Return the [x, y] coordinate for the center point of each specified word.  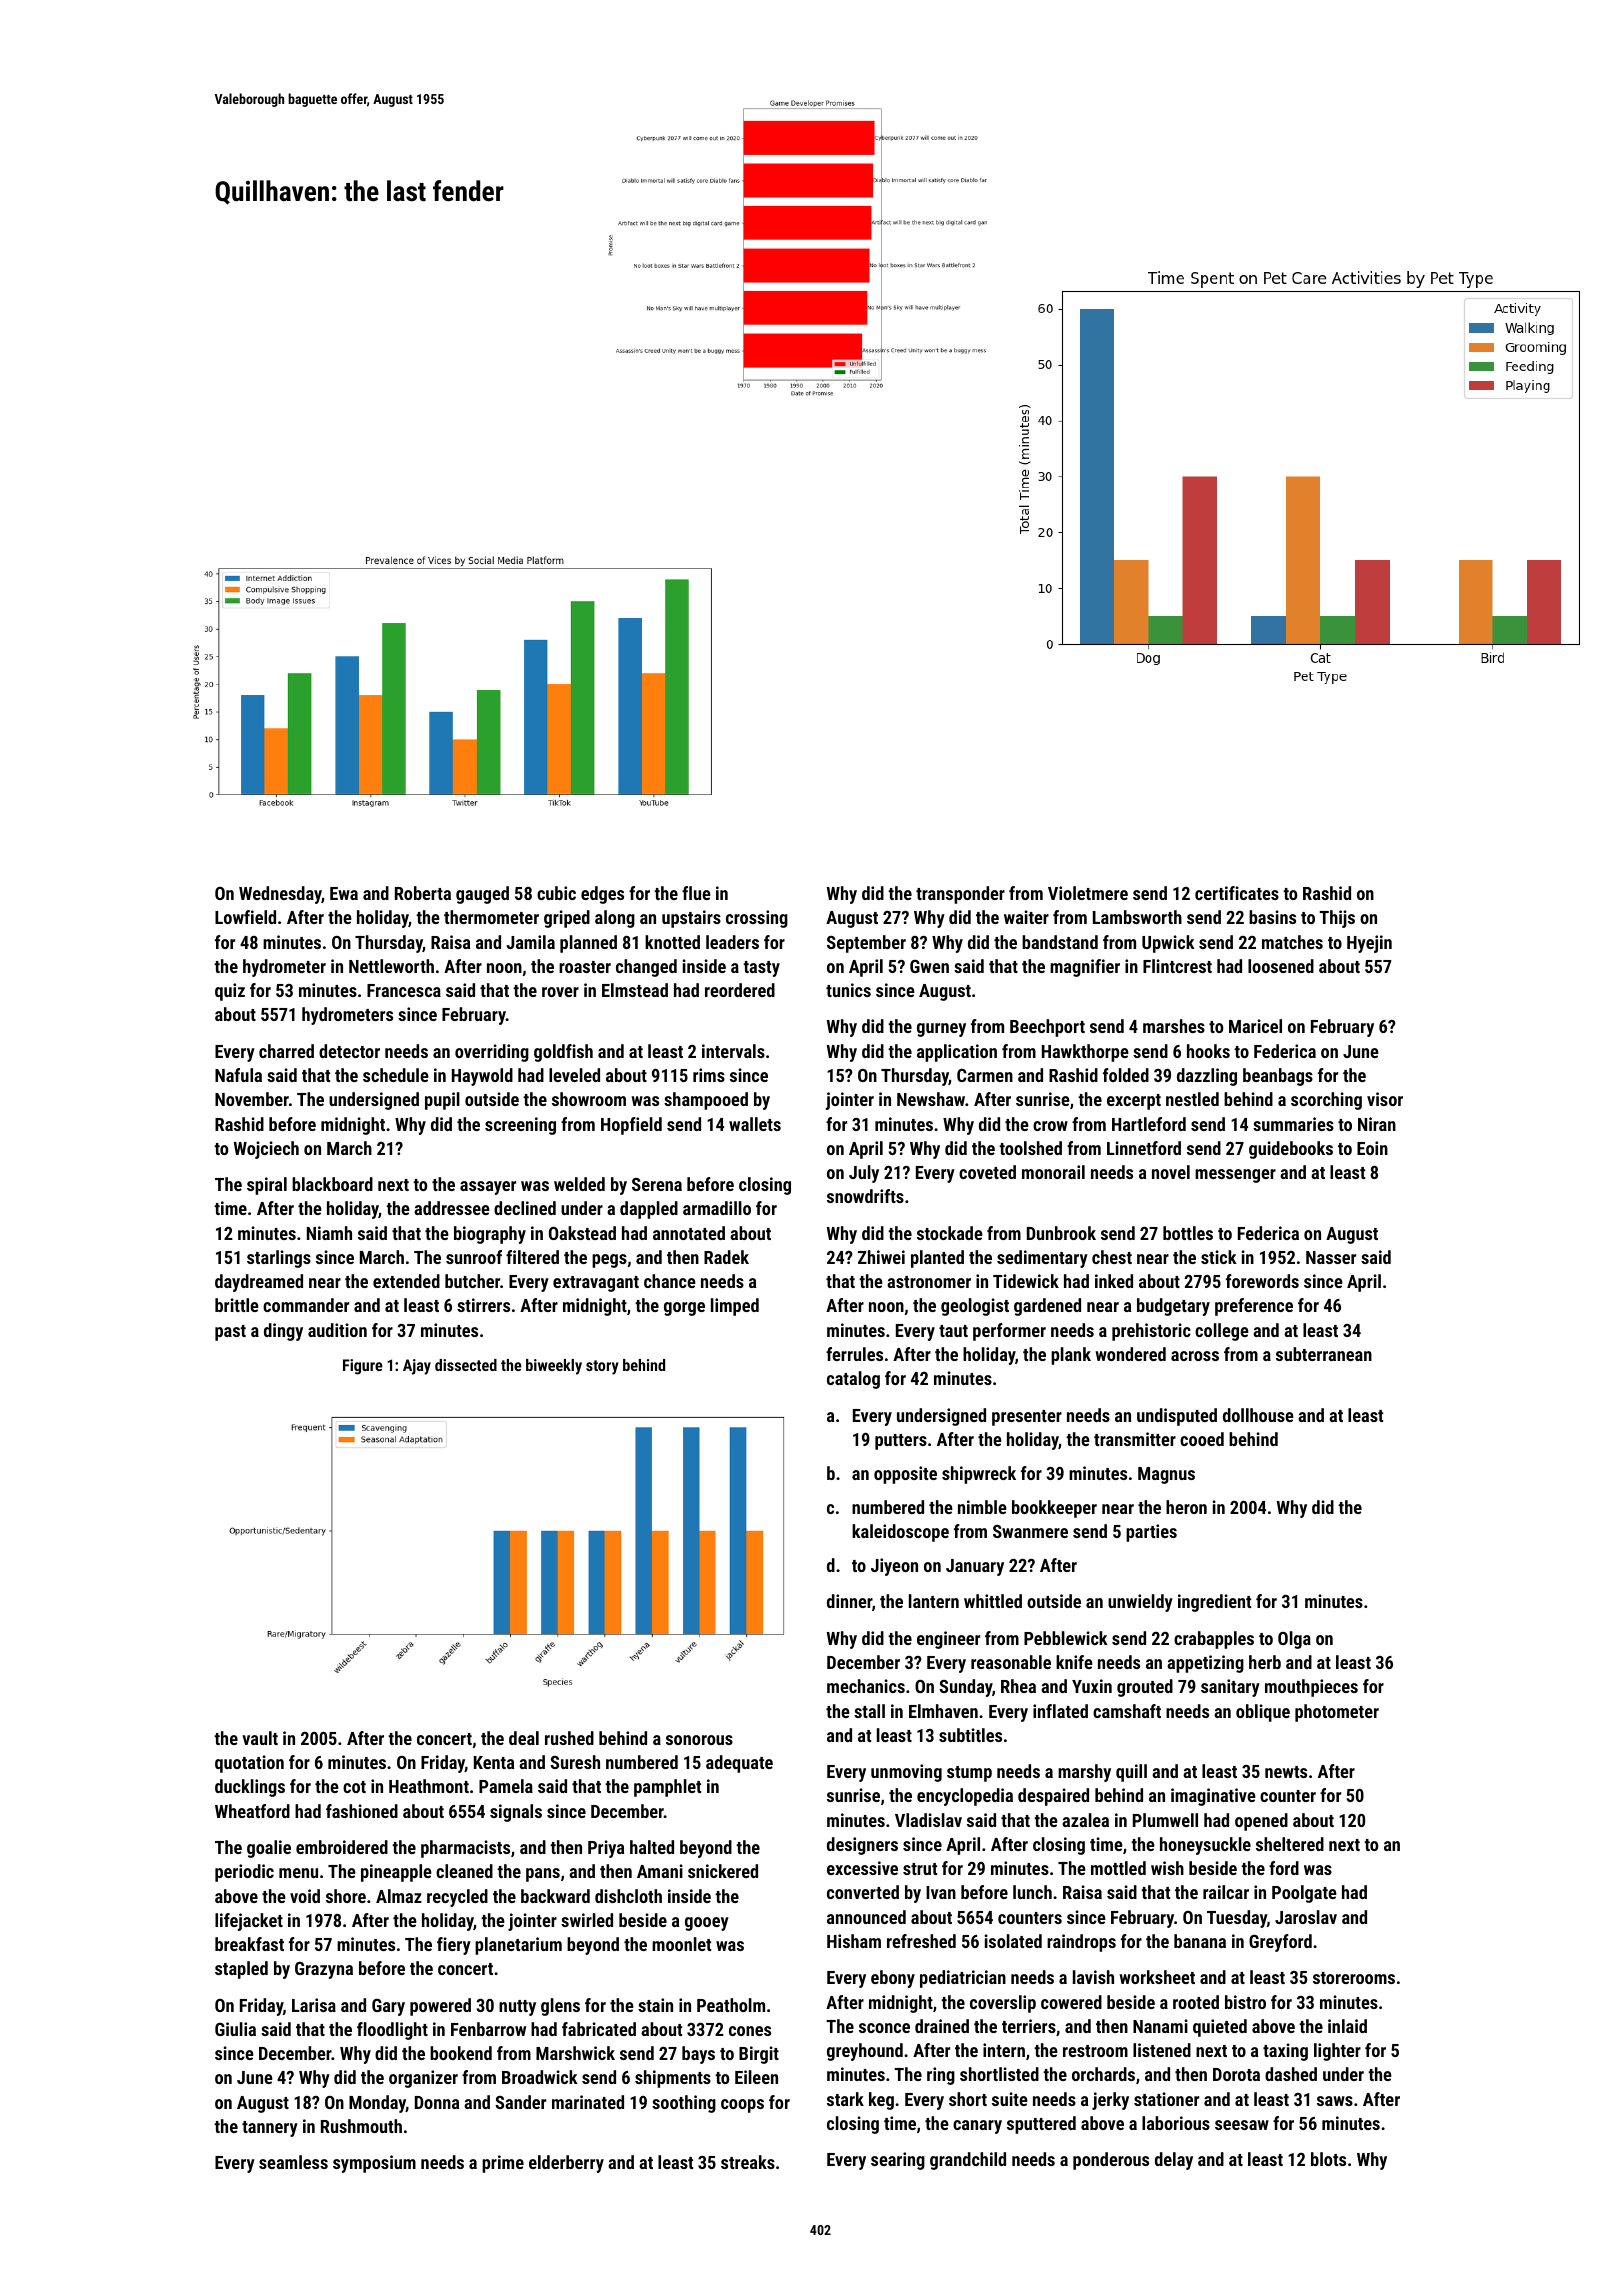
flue [696, 893]
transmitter [1135, 1439]
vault [260, 1738]
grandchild [968, 2161]
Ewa [344, 893]
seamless [293, 2162]
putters [901, 1442]
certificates [1237, 893]
